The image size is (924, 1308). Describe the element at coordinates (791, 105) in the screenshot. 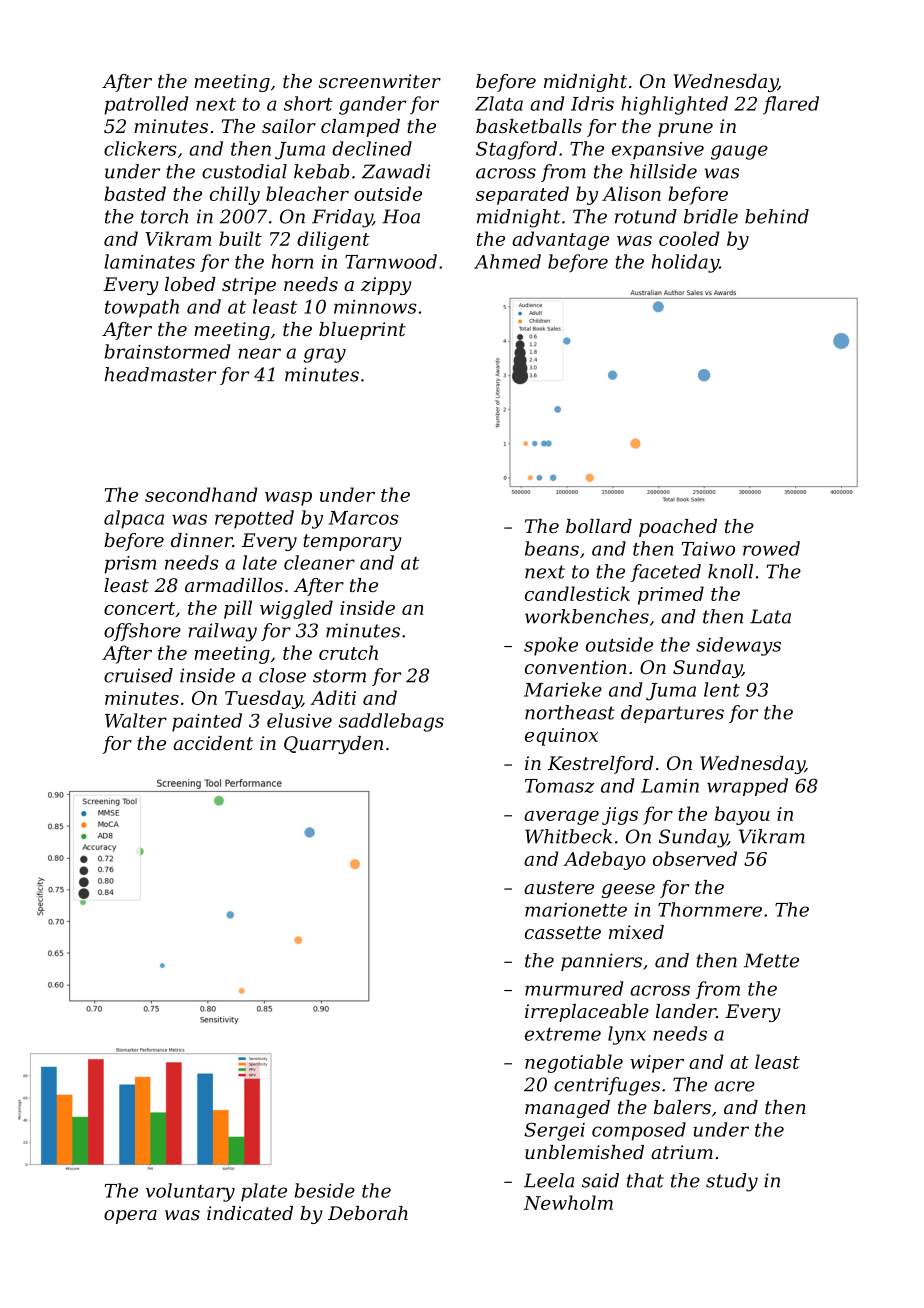

I see `flared` at that location.
